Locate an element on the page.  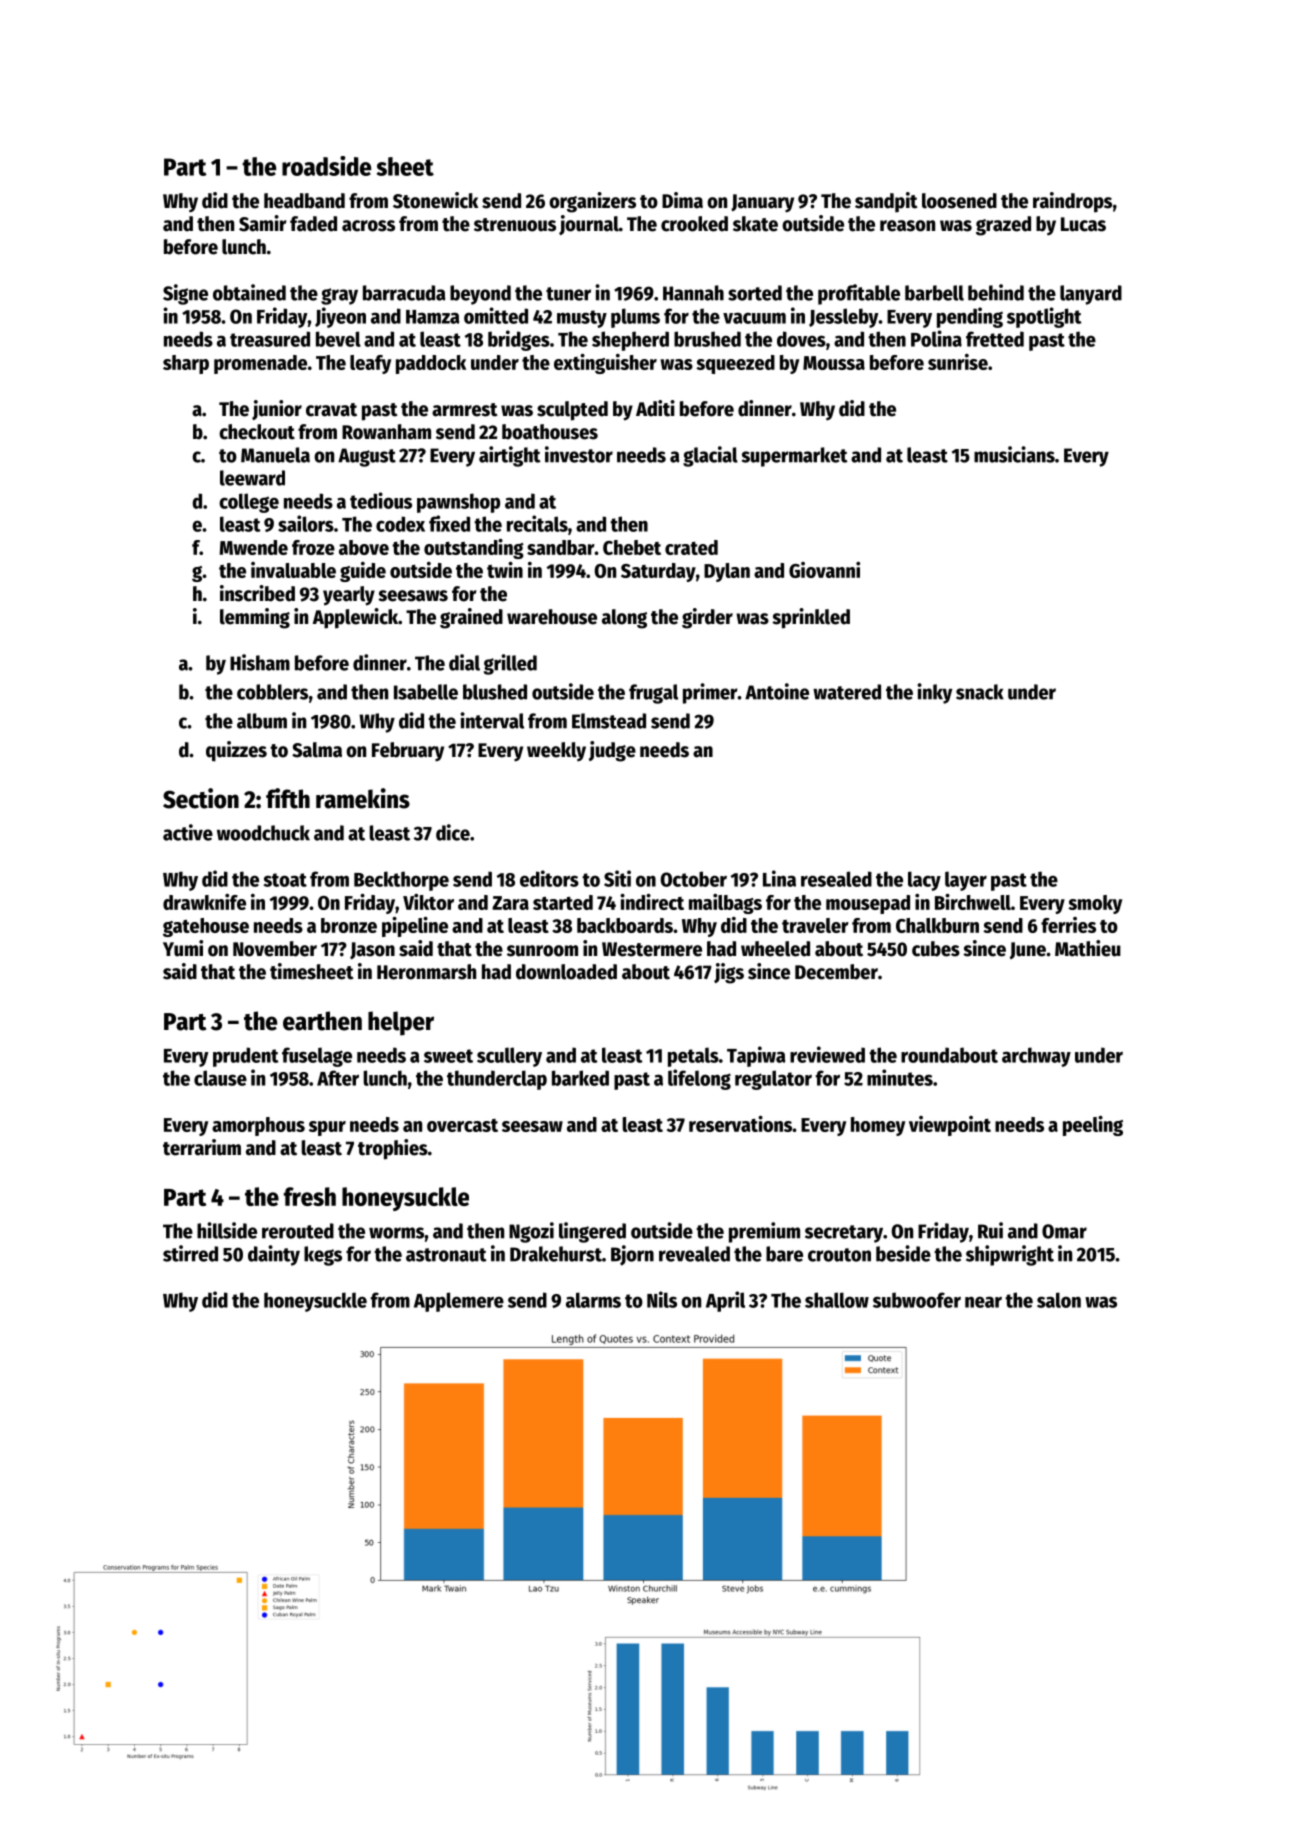
twin is located at coordinates (505, 570).
